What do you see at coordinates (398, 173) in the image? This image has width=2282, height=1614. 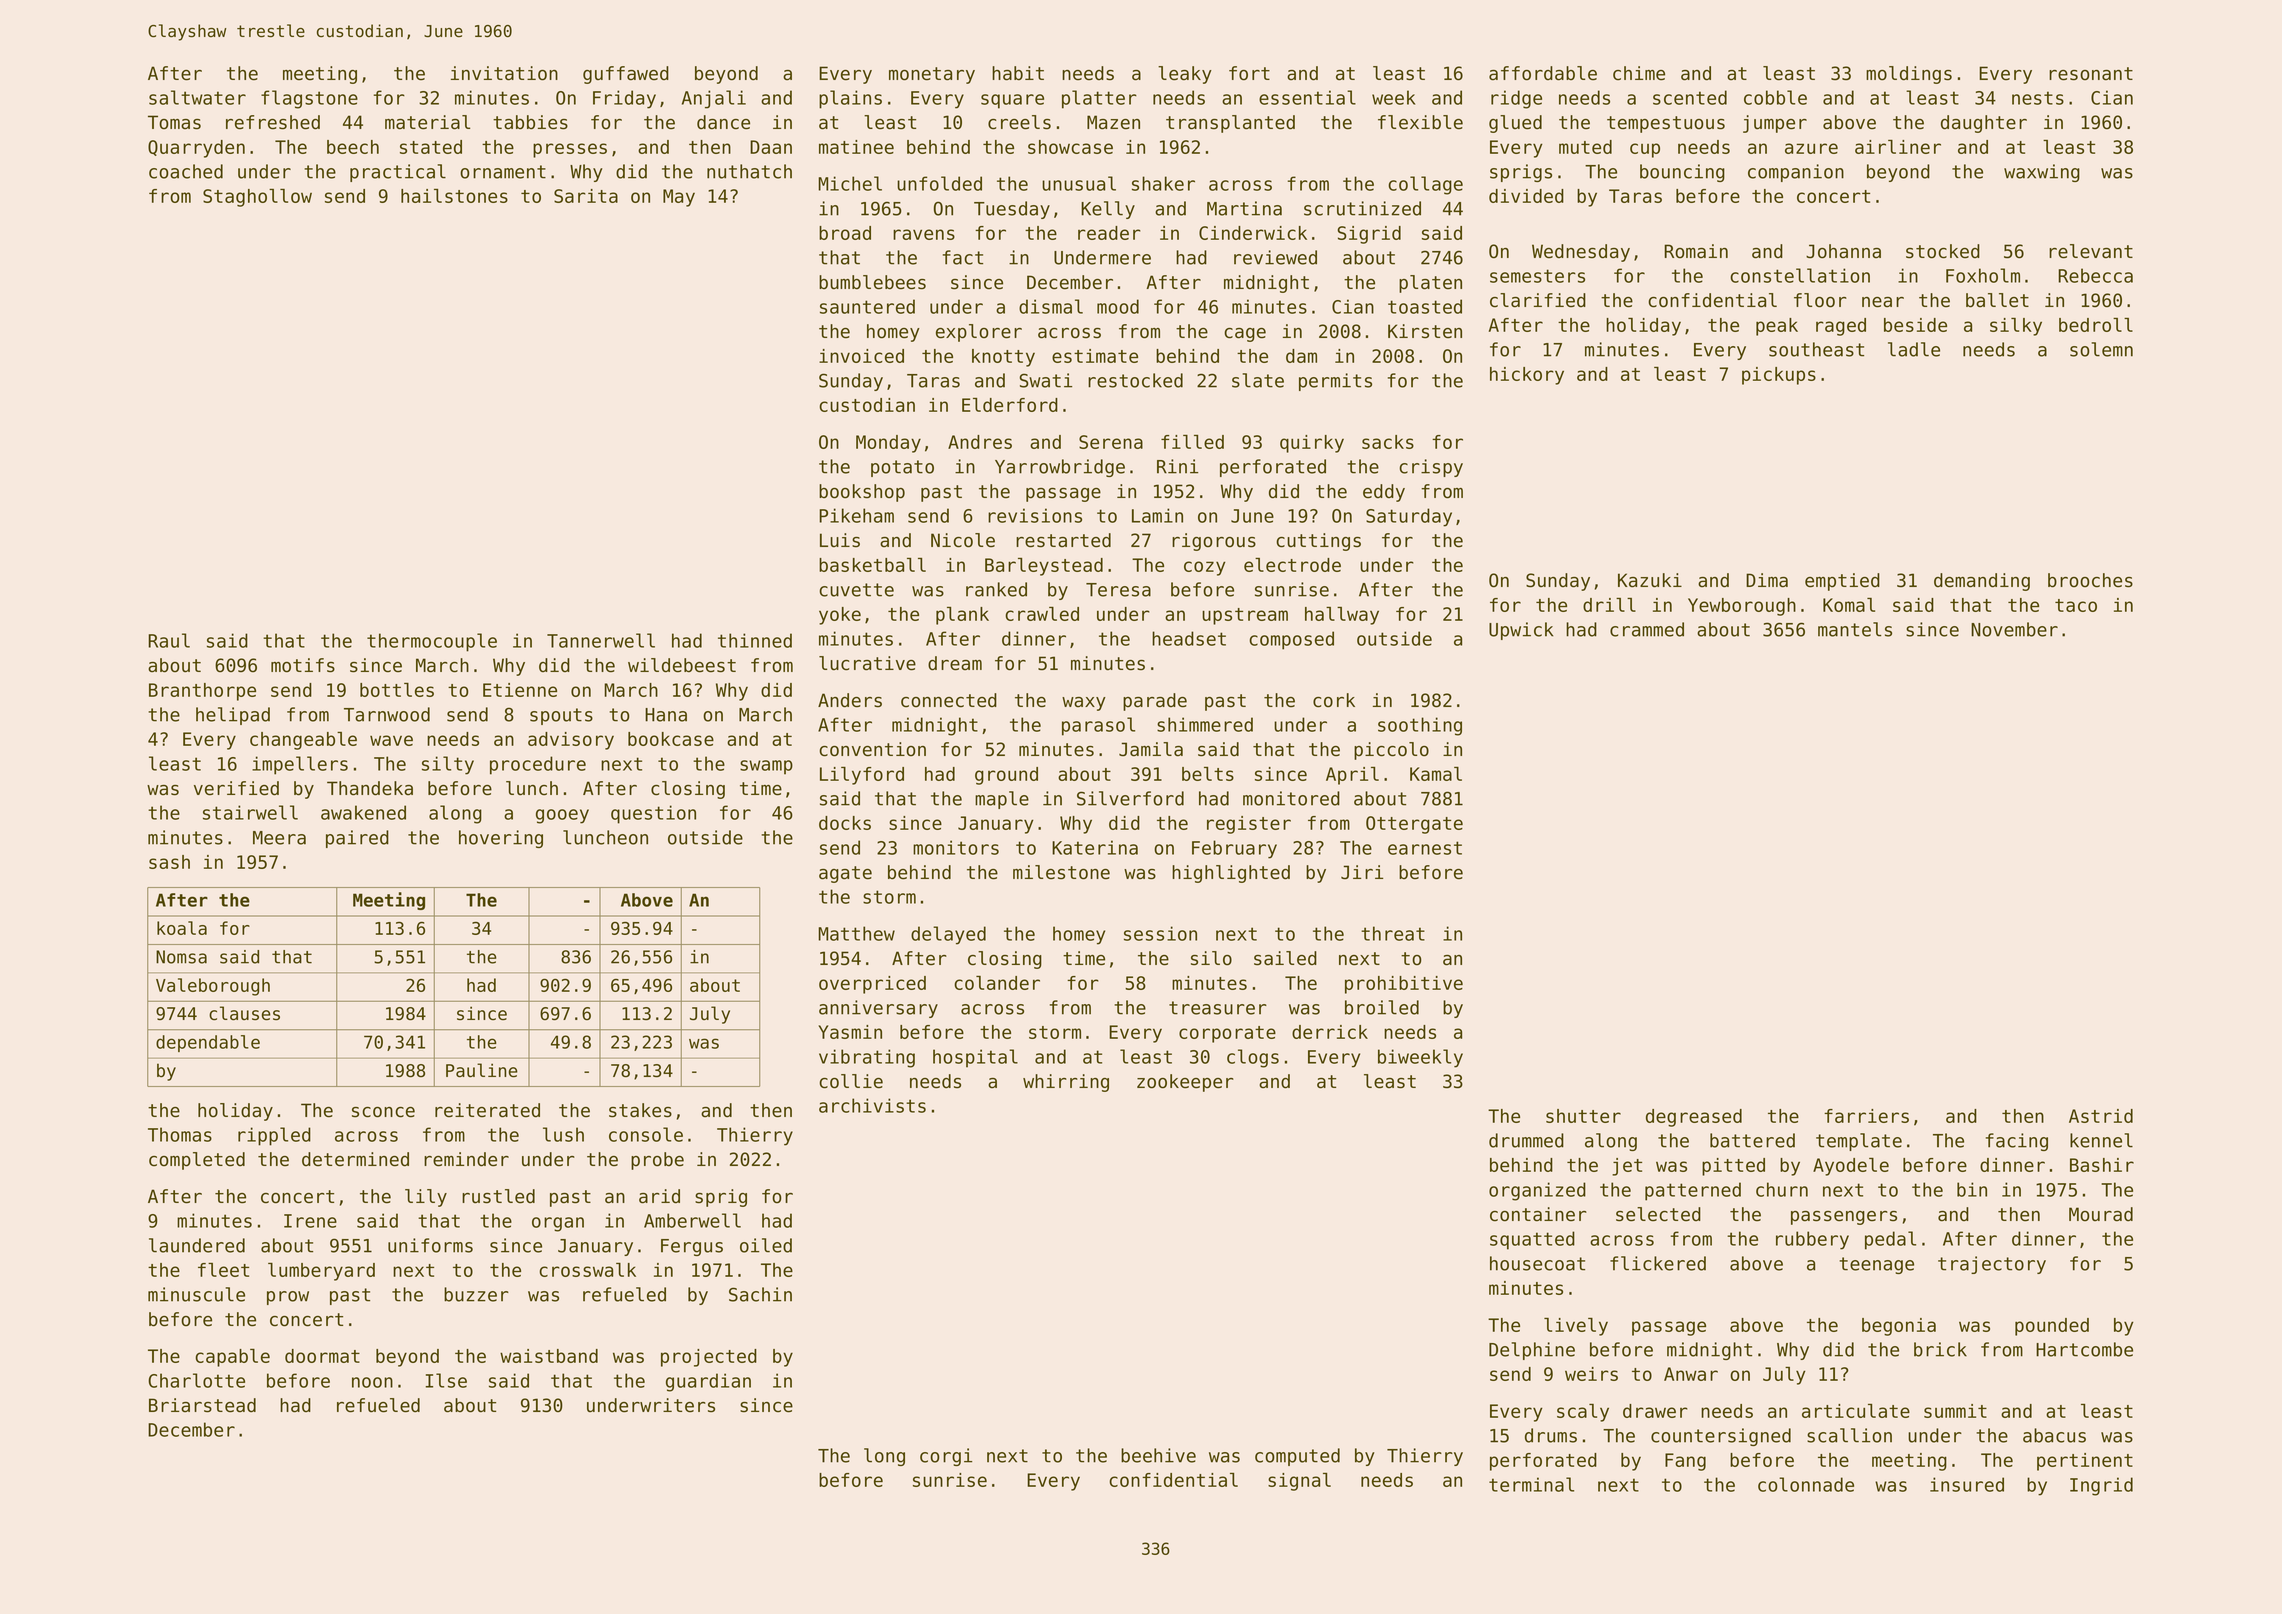 I see `practical` at bounding box center [398, 173].
